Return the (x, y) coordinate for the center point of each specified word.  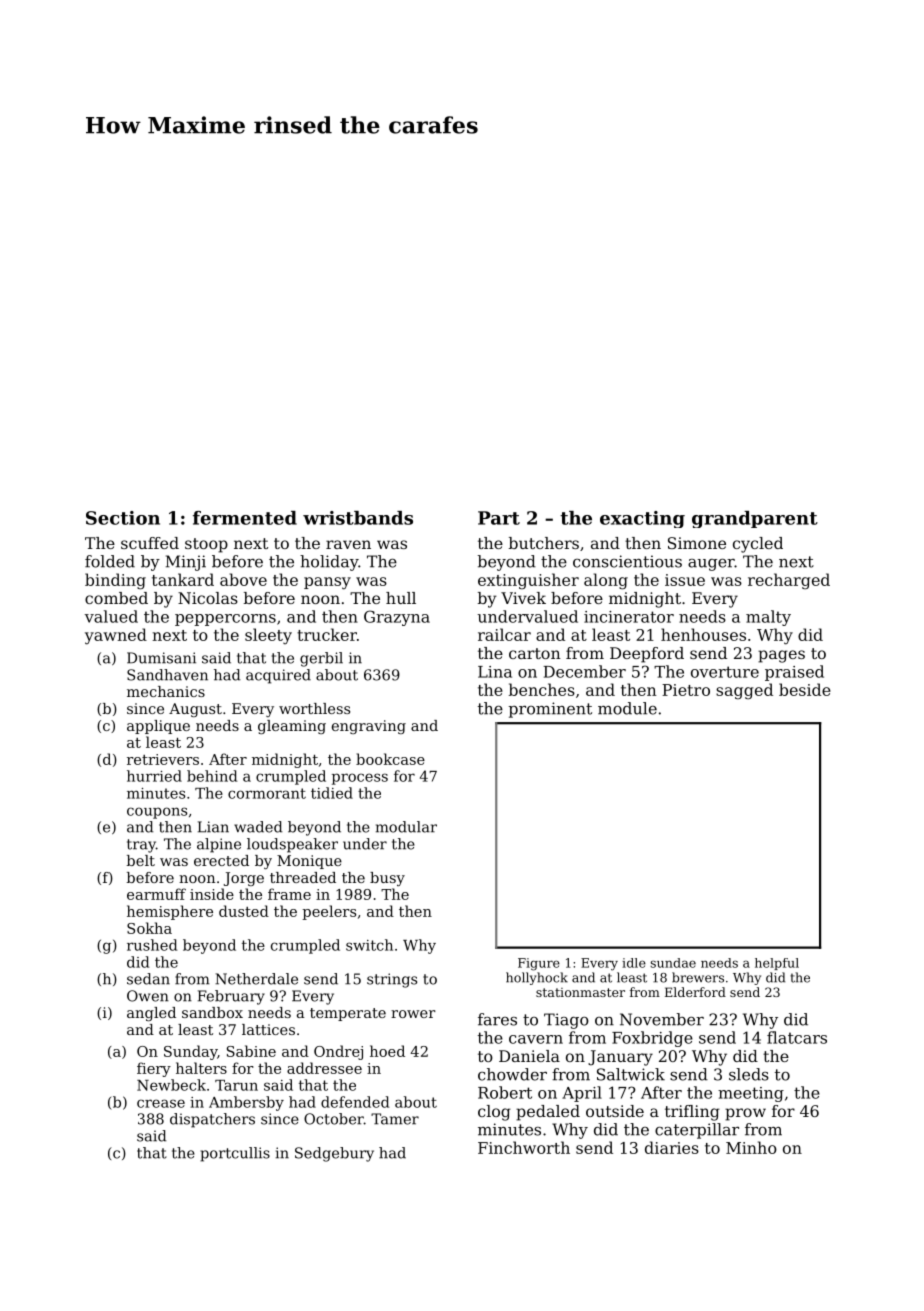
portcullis (235, 1154)
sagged (744, 691)
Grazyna (397, 618)
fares (497, 1019)
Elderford (695, 992)
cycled (758, 545)
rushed (152, 945)
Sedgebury (334, 1154)
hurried (154, 776)
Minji (186, 563)
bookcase (390, 759)
